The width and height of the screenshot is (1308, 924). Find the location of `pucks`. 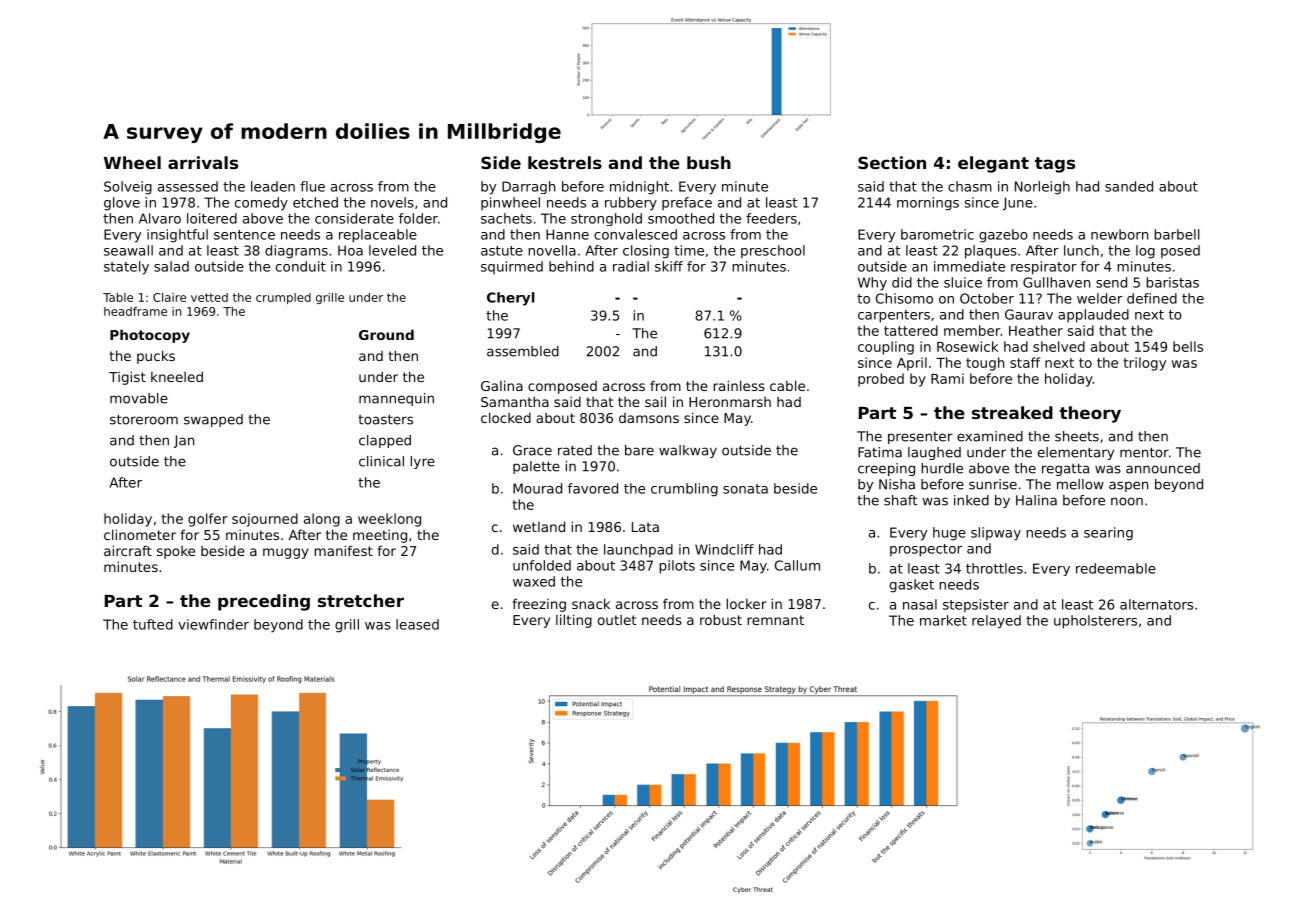

pucks is located at coordinates (156, 357).
